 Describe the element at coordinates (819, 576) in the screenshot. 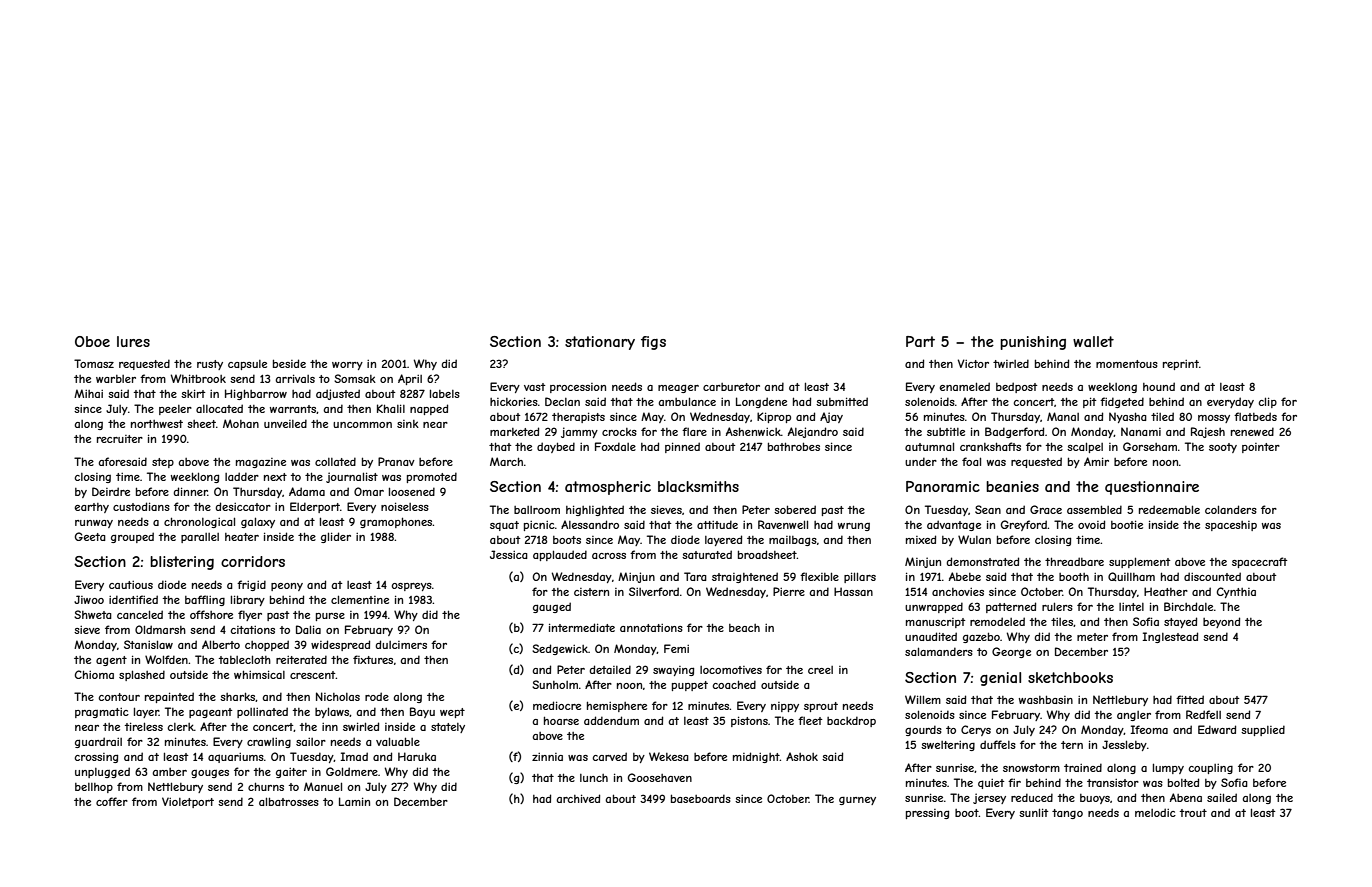

I see `flexible` at that location.
